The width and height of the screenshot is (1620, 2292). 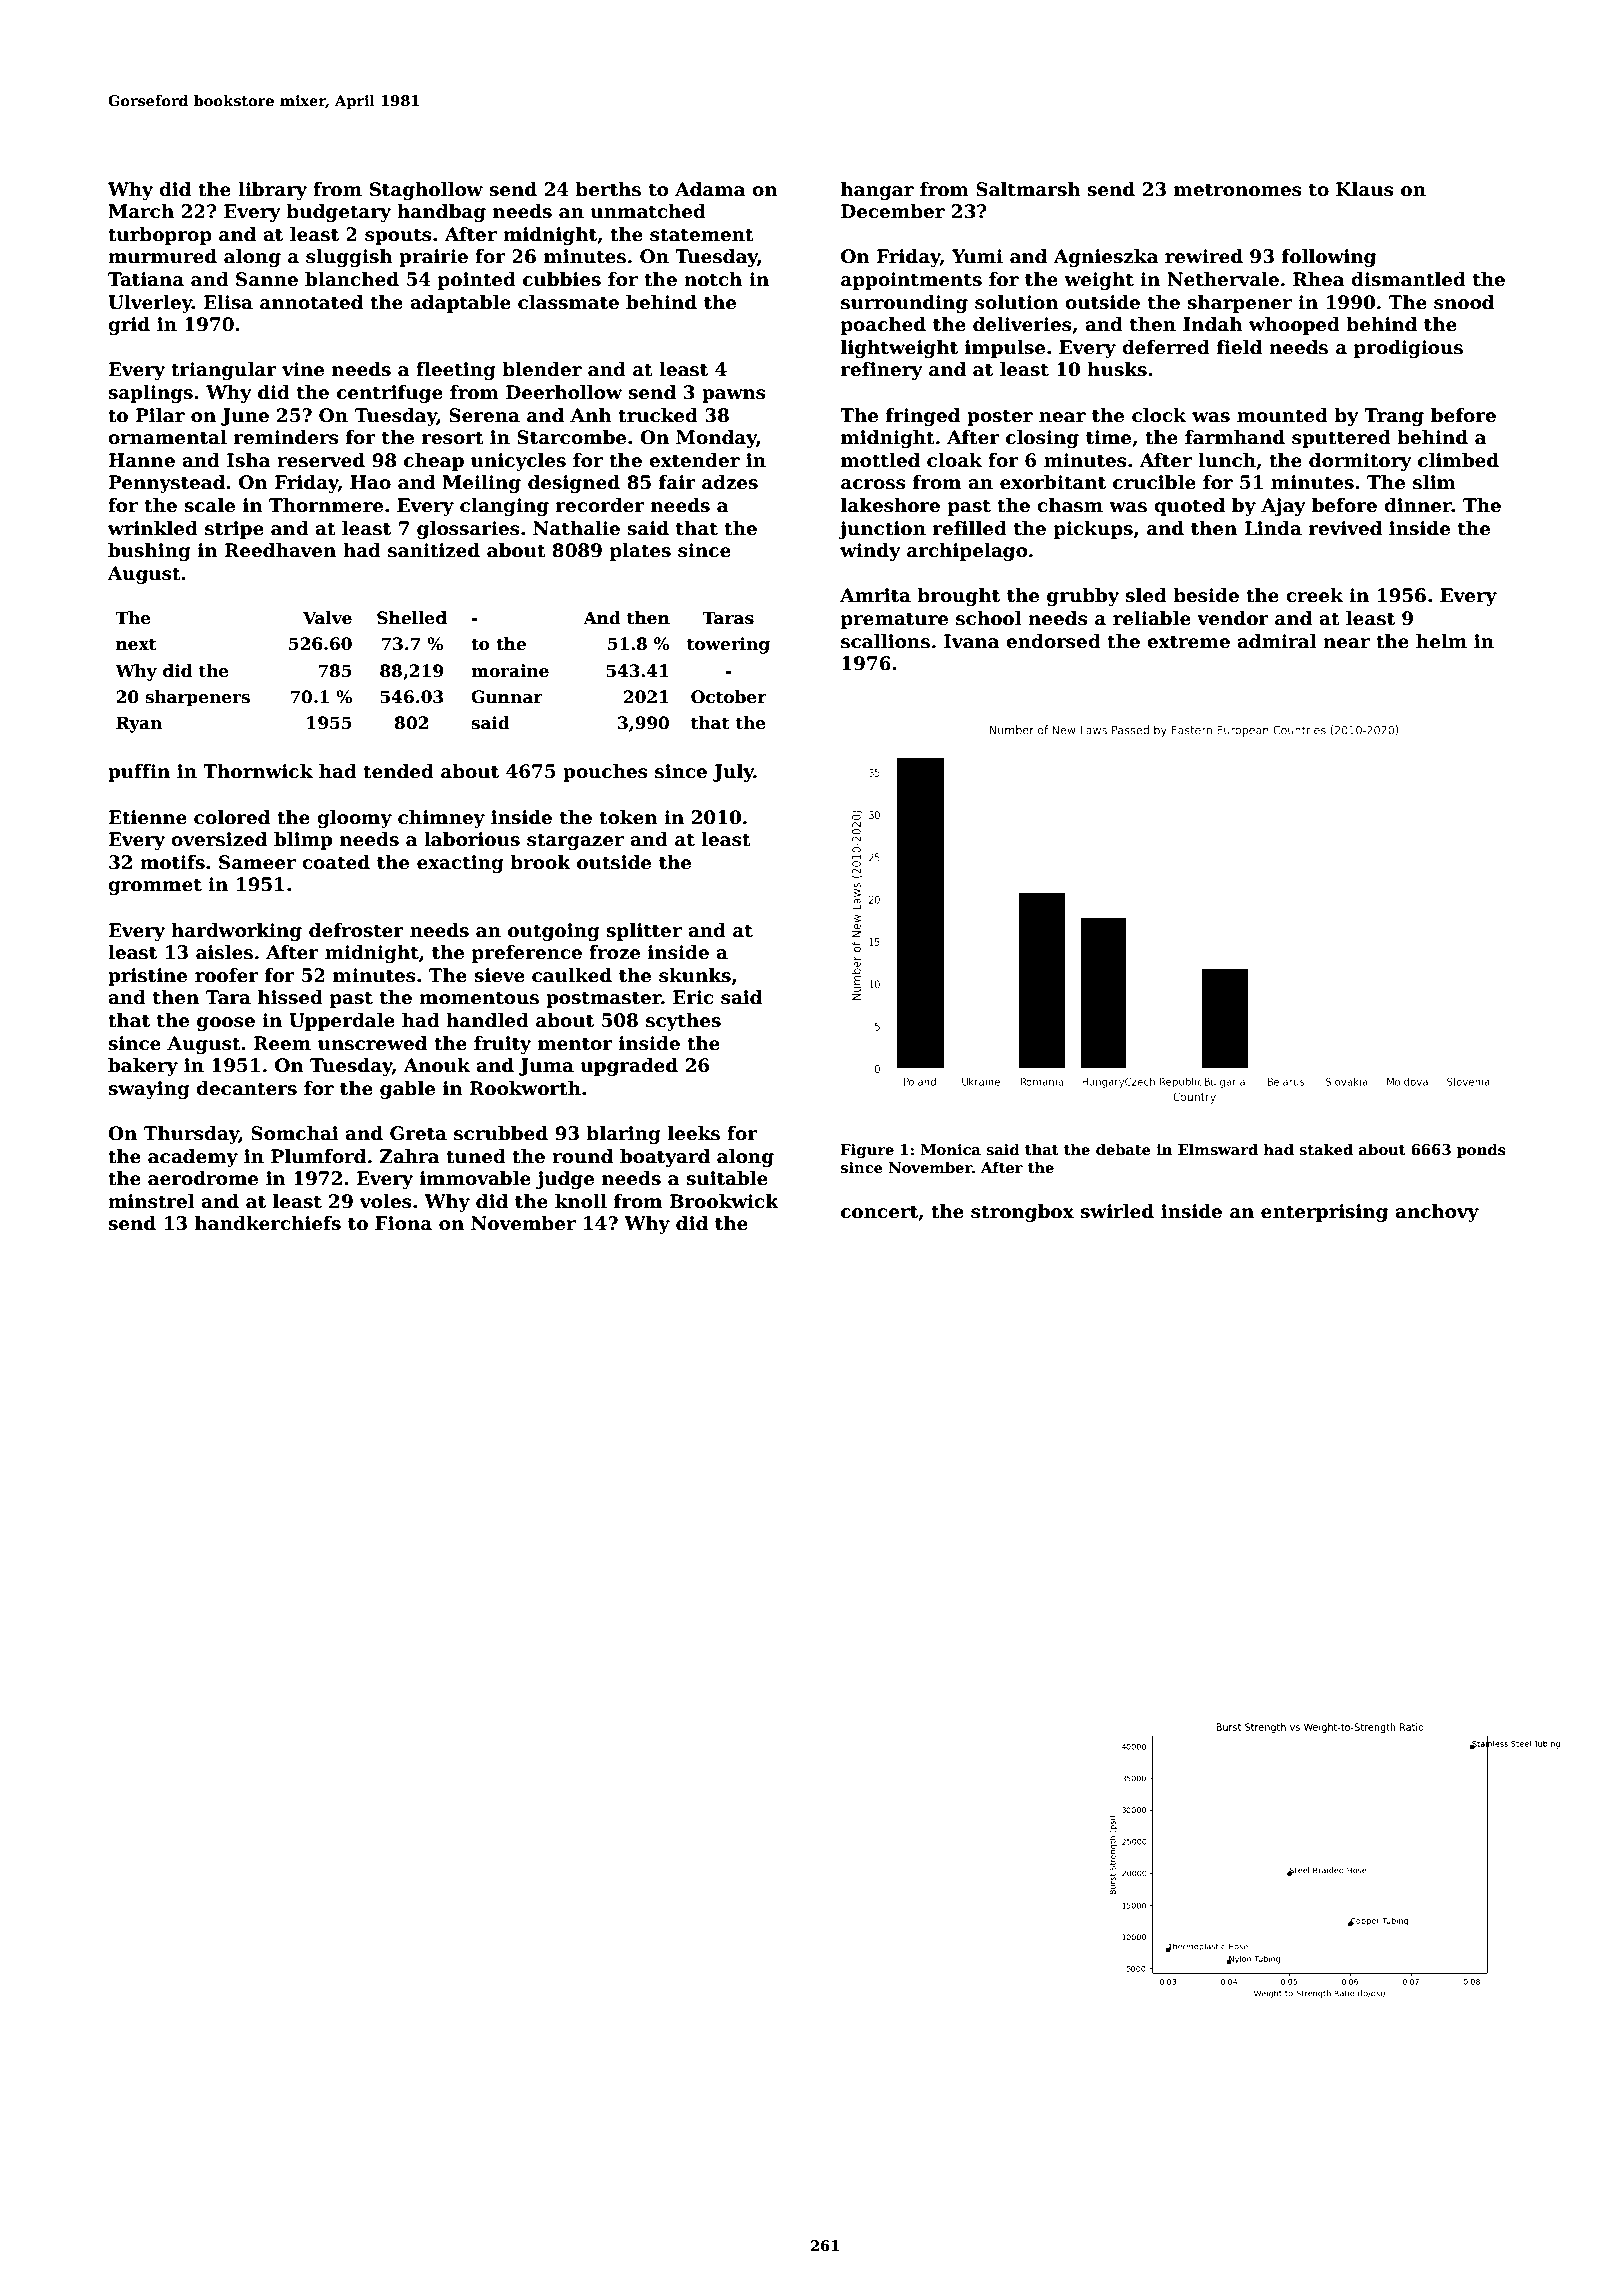 What do you see at coordinates (1277, 641) in the screenshot?
I see `admiral` at bounding box center [1277, 641].
